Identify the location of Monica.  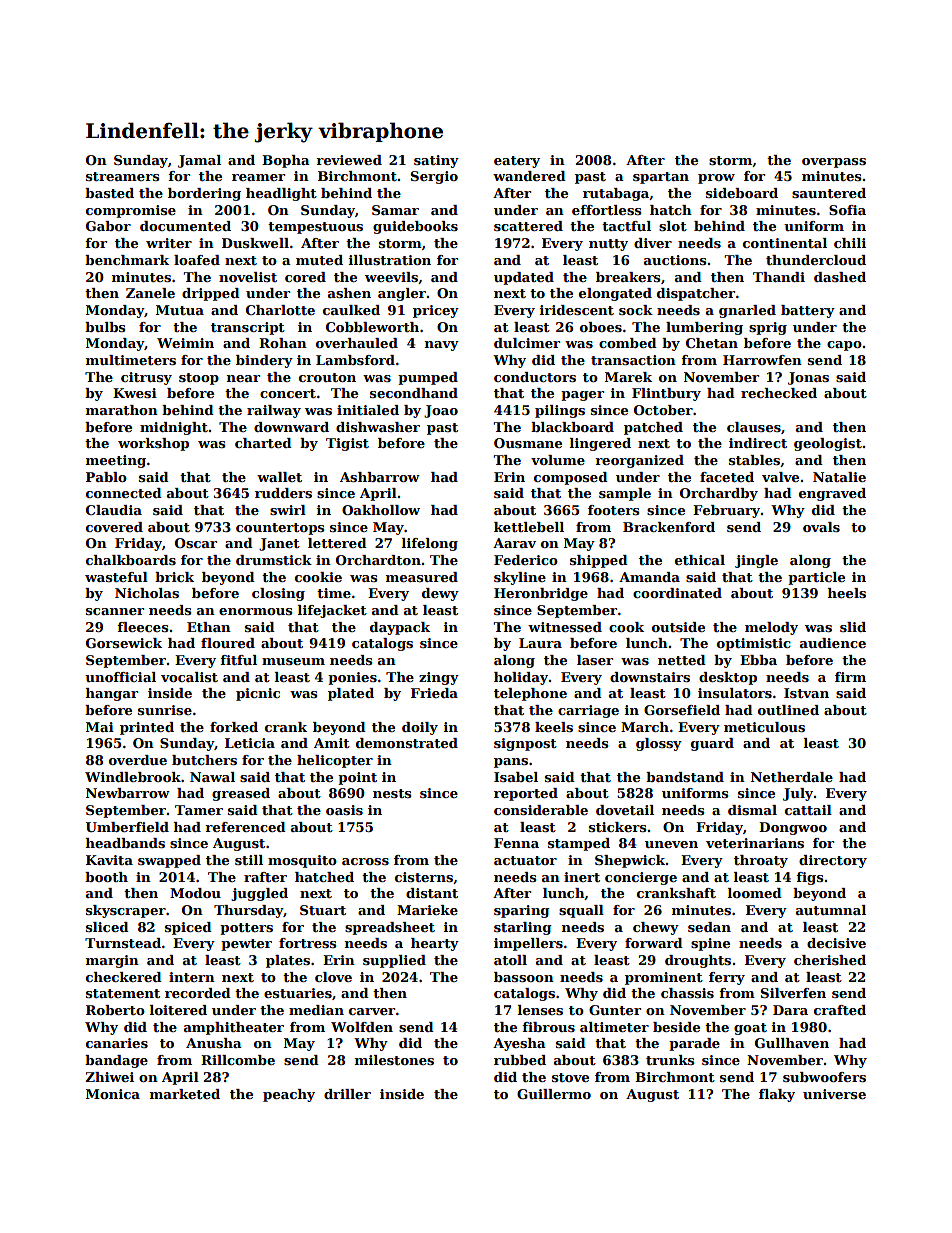
(113, 1094).
